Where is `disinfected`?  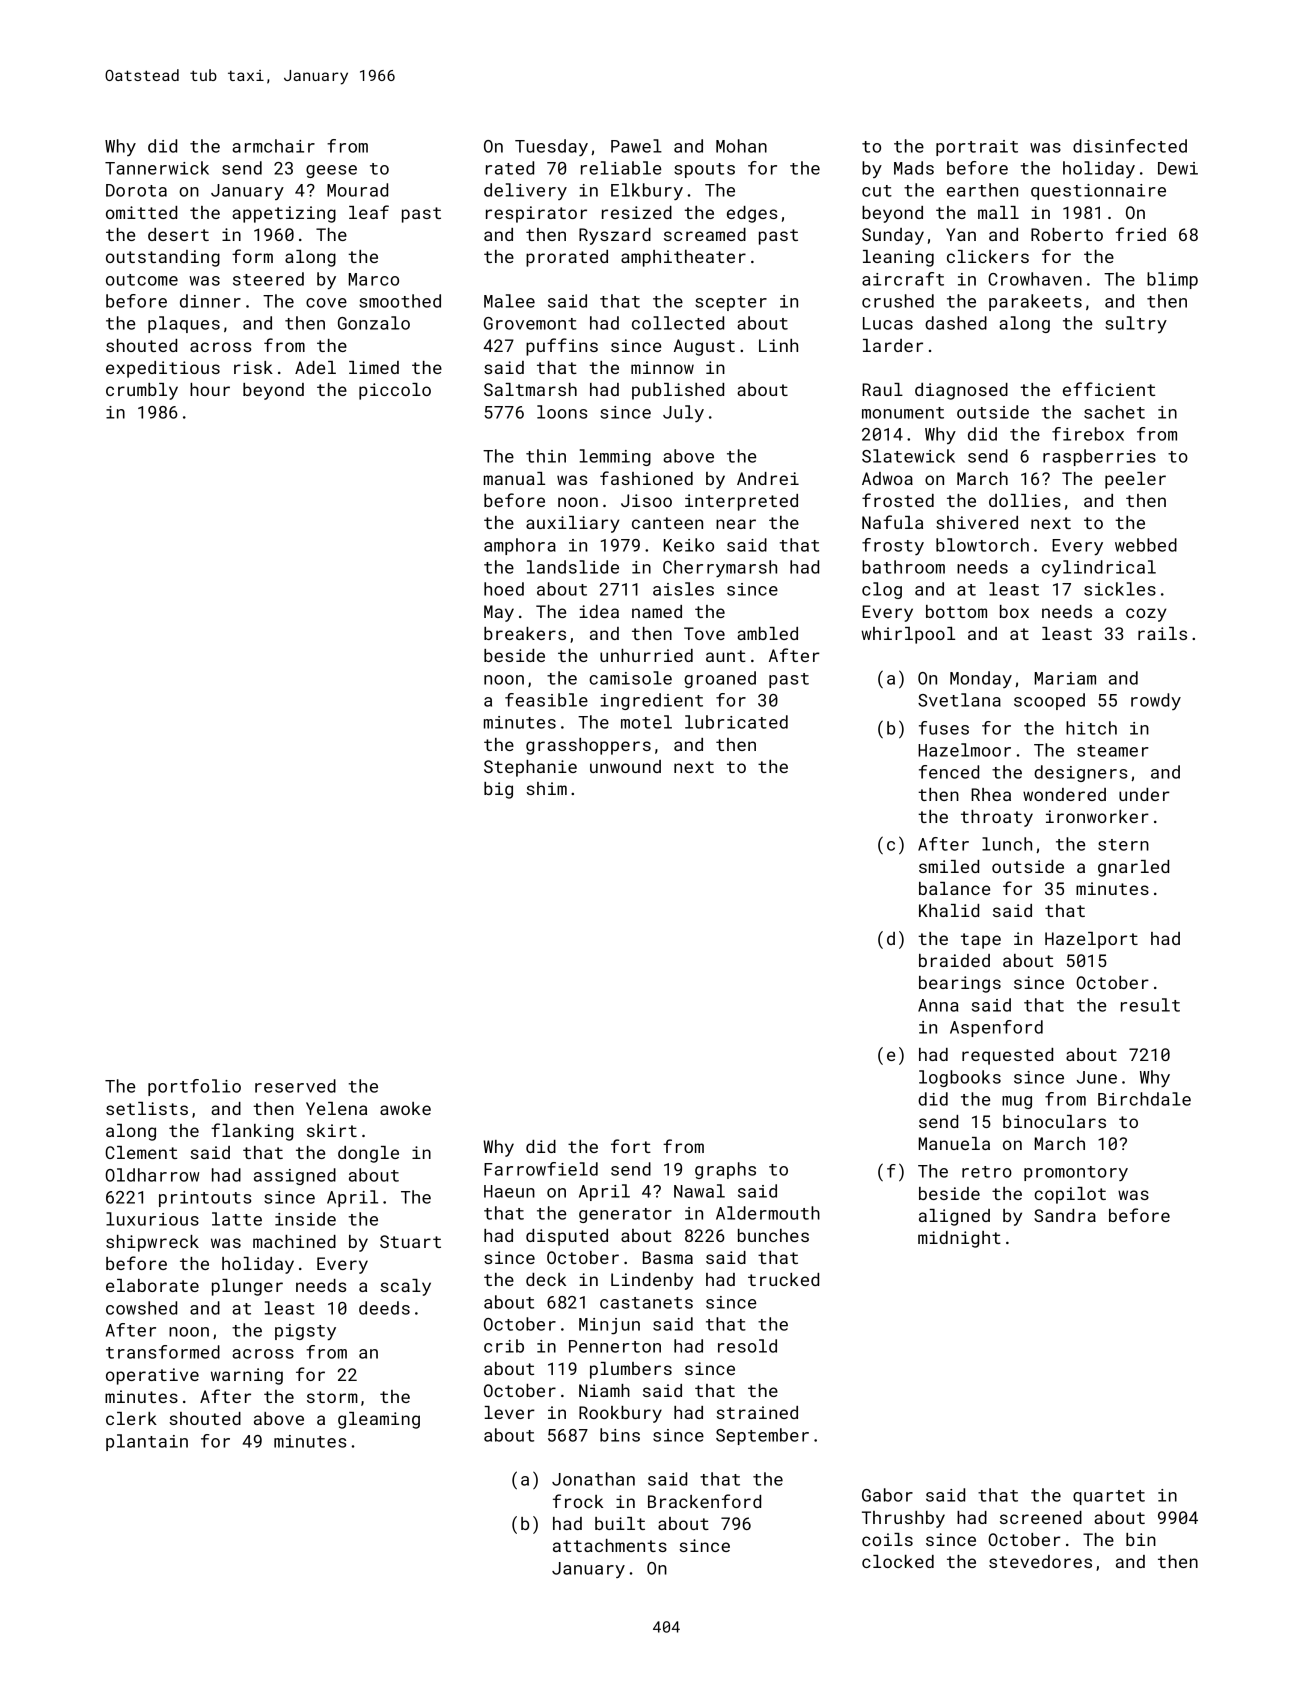
disinfected is located at coordinates (1130, 146).
